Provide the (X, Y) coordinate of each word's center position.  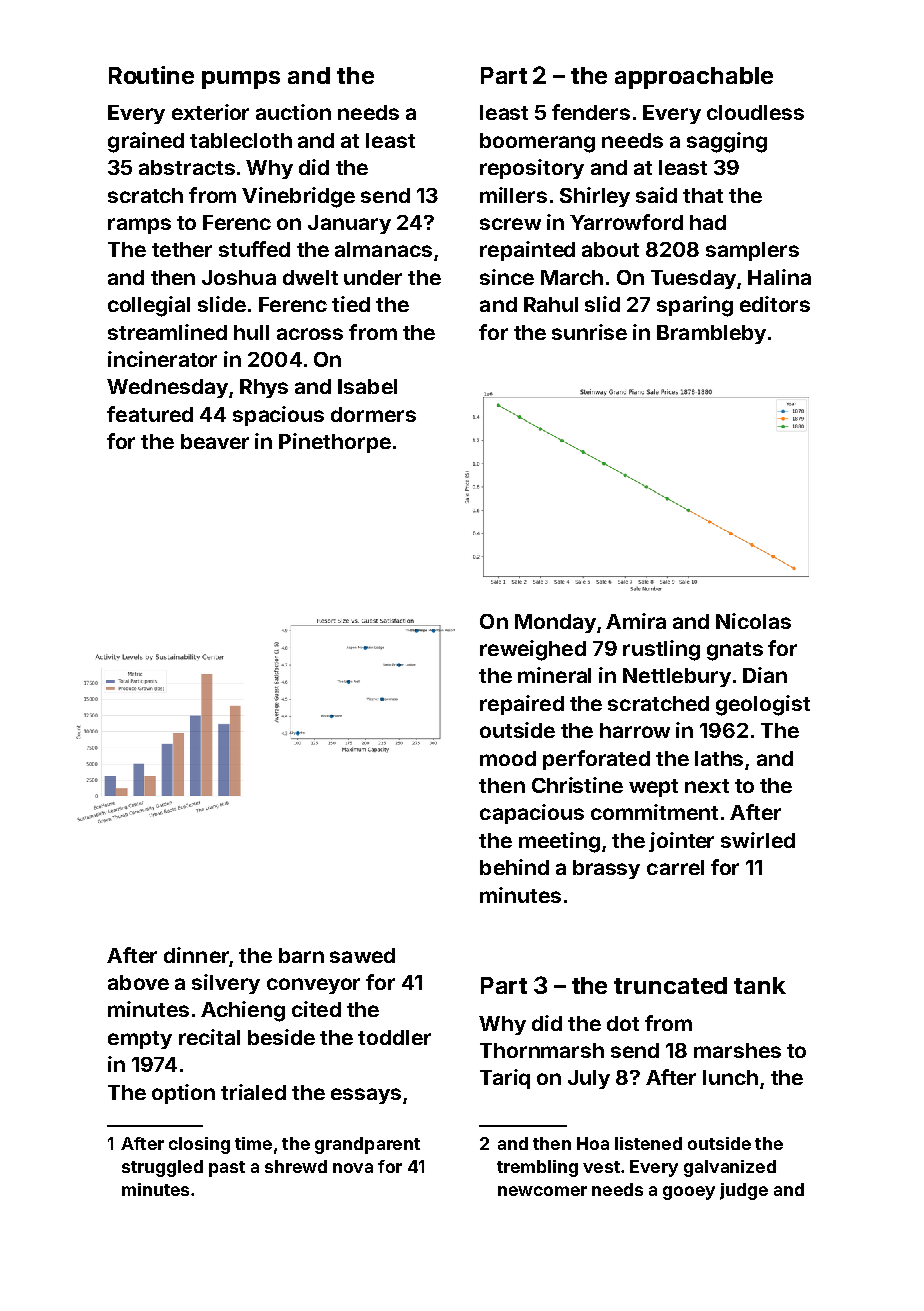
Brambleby (711, 334)
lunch (730, 1077)
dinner (196, 955)
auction (293, 112)
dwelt (310, 277)
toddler (394, 1037)
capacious (532, 814)
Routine (151, 75)
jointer (681, 842)
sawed (362, 955)
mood (508, 758)
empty (140, 1040)
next (707, 786)
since (507, 277)
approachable (694, 78)
